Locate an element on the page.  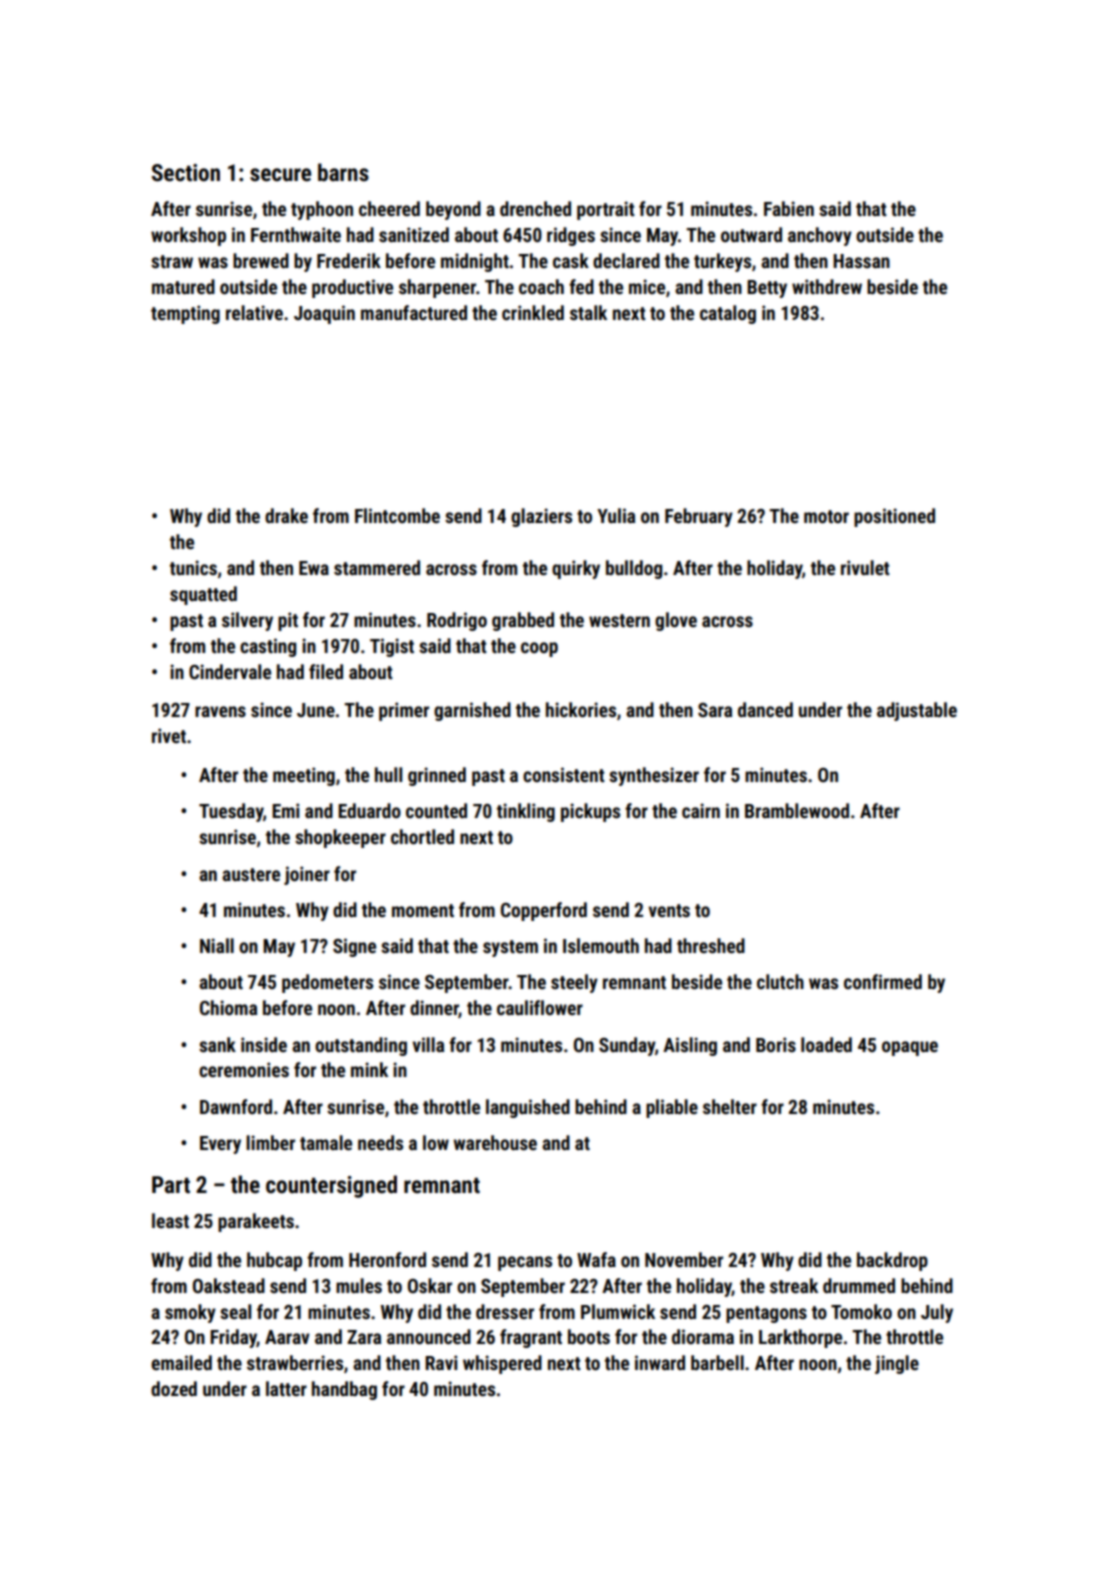
rivulet is located at coordinates (865, 567).
